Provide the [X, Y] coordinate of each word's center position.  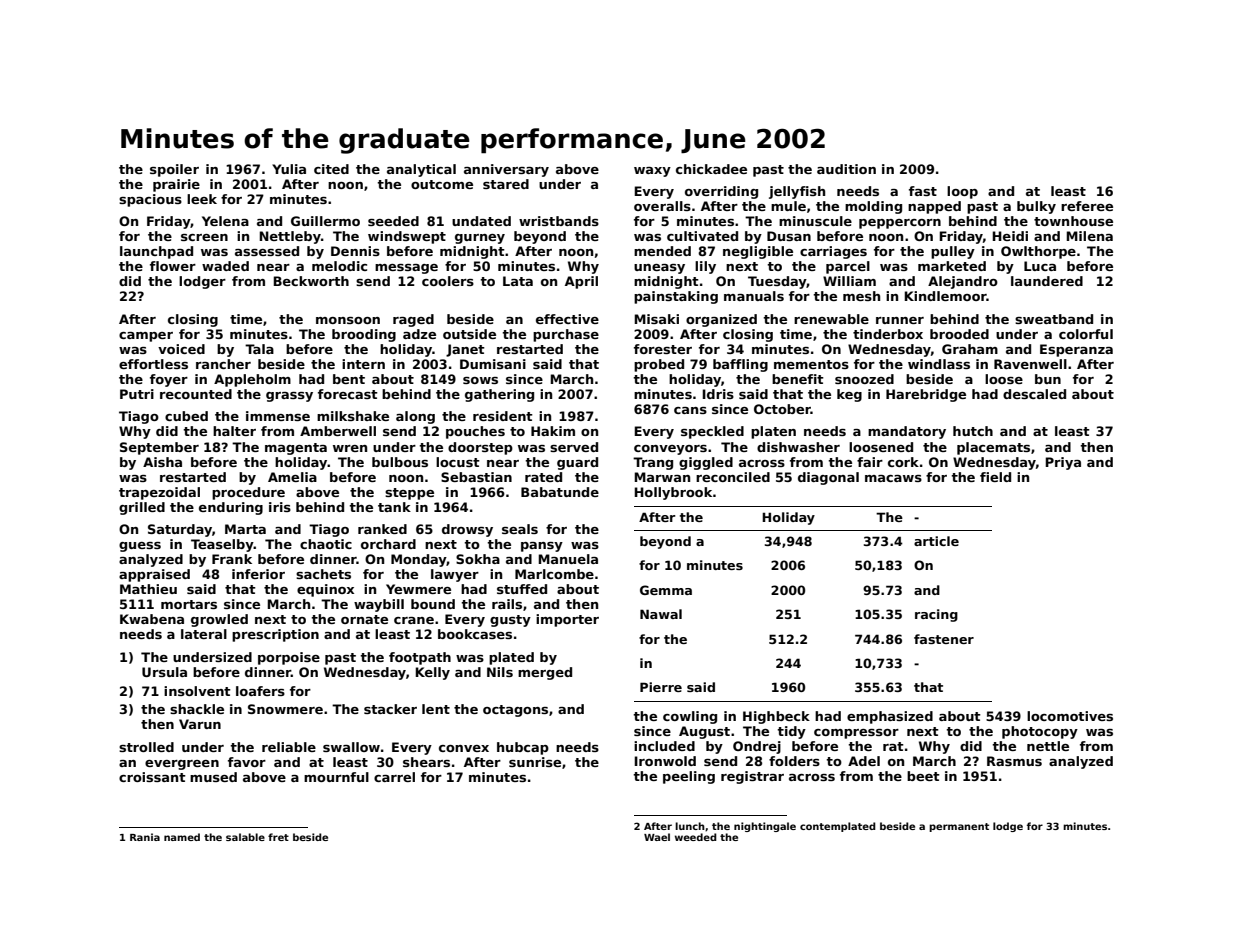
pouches [475, 432]
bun [1048, 379]
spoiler [174, 170]
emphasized [890, 717]
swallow [351, 747]
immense [278, 416]
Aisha [162, 462]
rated [543, 477]
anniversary [506, 170]
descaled [1034, 394]
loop [962, 192]
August [704, 732]
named [182, 837]
